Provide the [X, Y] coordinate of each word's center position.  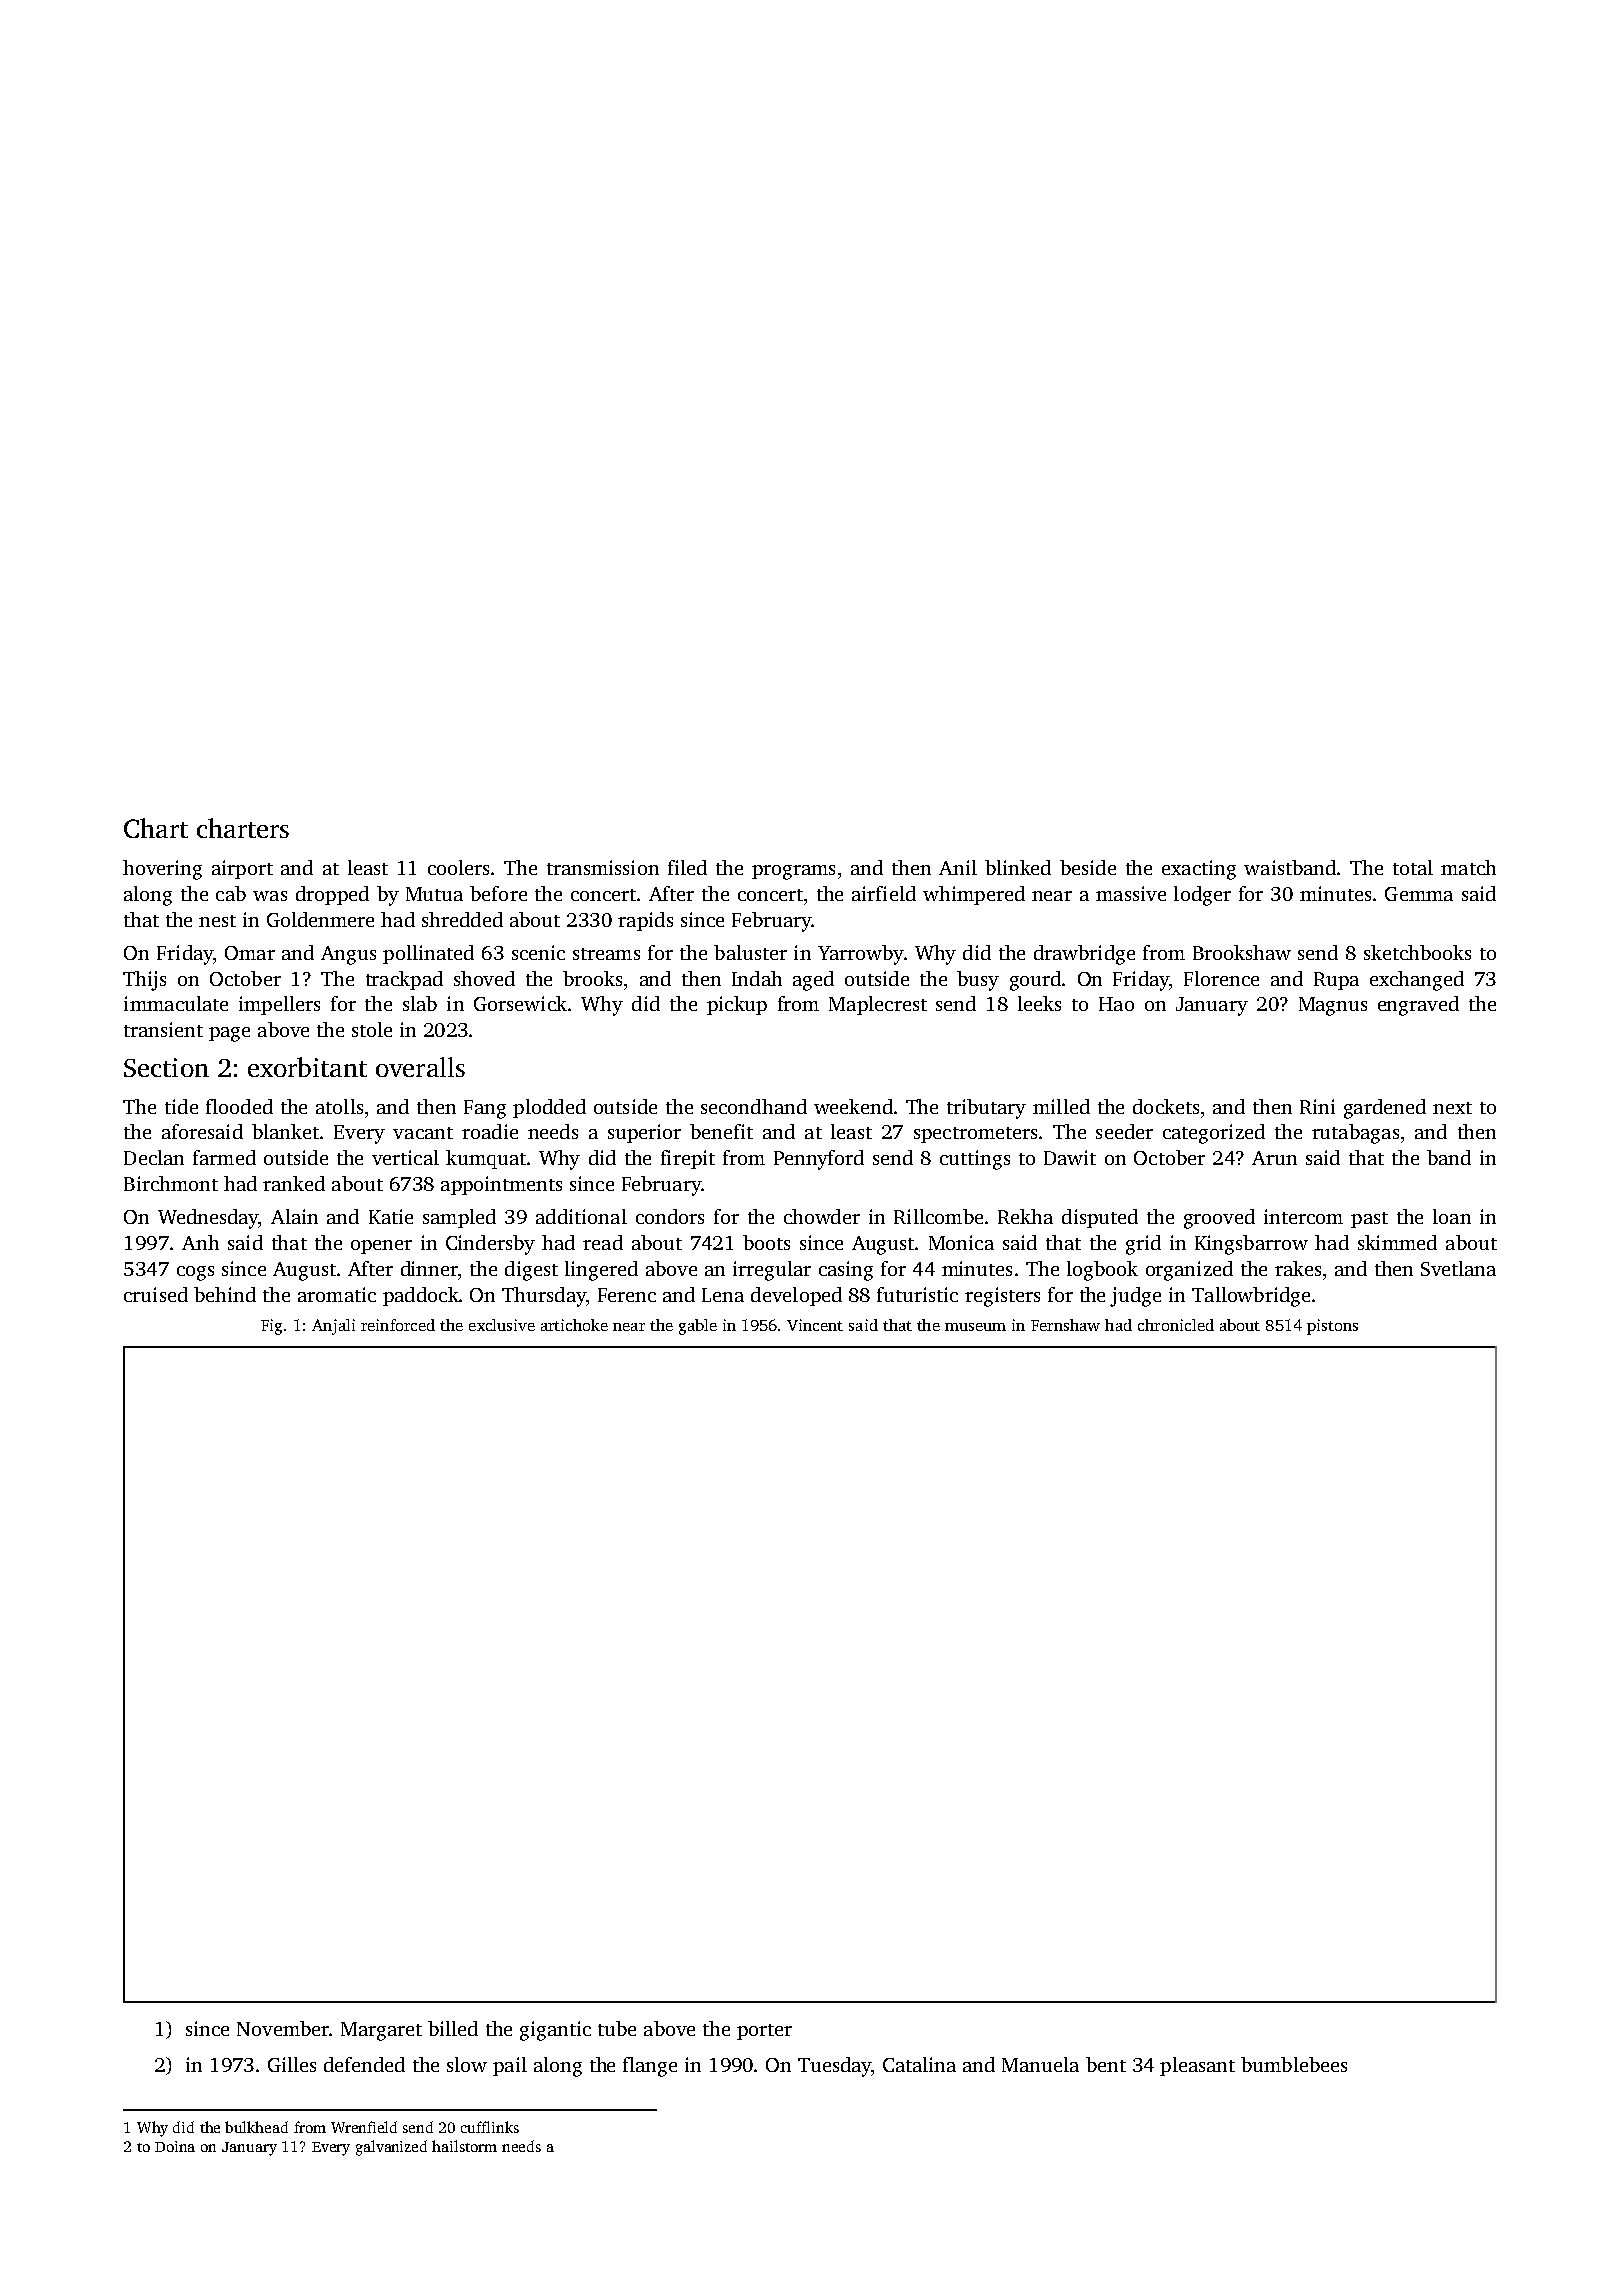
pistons [1332, 1327]
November [283, 2028]
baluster [750, 952]
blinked [1018, 867]
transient [163, 1029]
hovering [162, 870]
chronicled [1176, 1325]
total [1413, 867]
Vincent [815, 1325]
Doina [175, 2146]
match [1468, 867]
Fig [271, 1327]
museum [975, 1327]
